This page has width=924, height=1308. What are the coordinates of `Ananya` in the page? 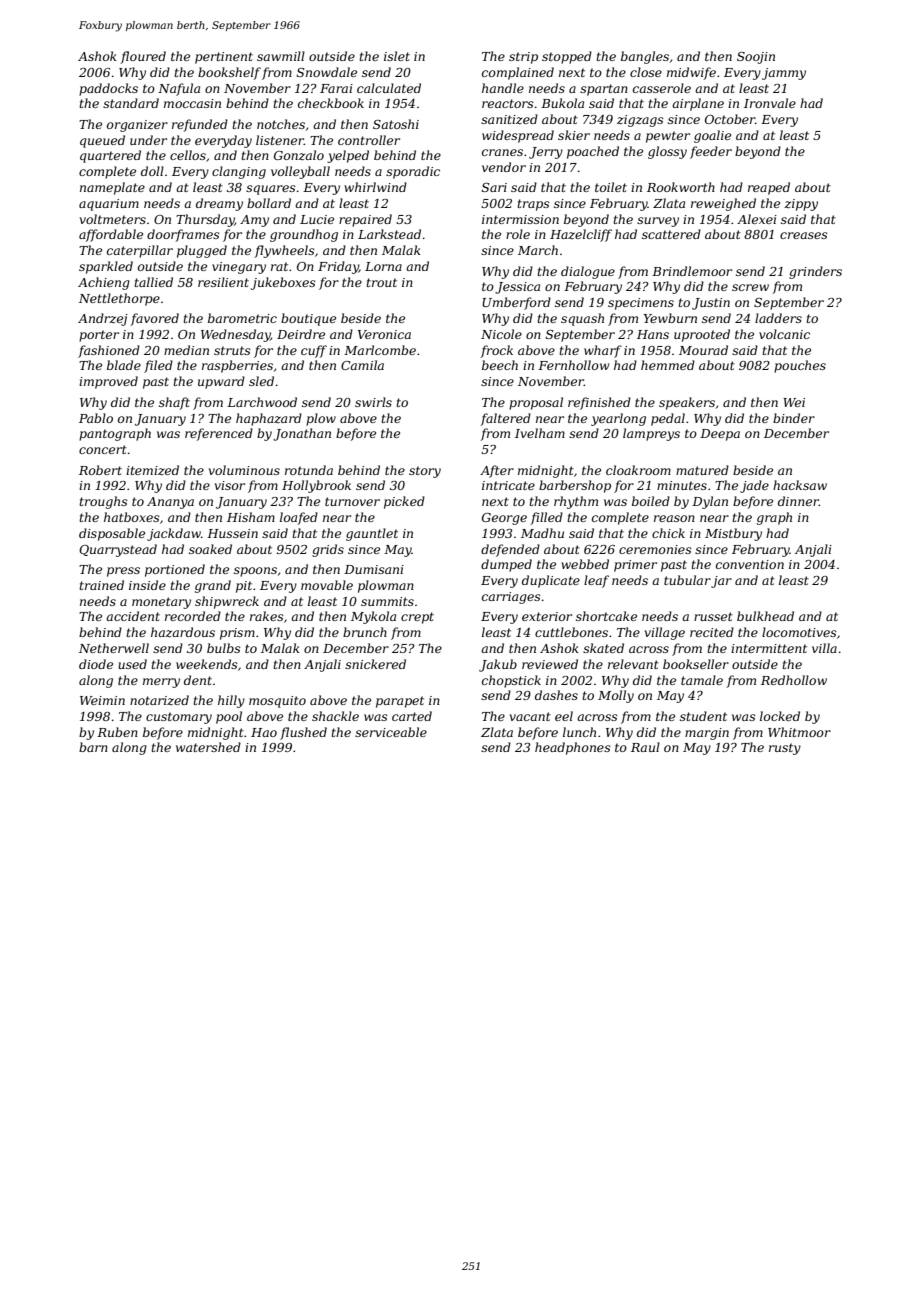 It's located at (170, 503).
